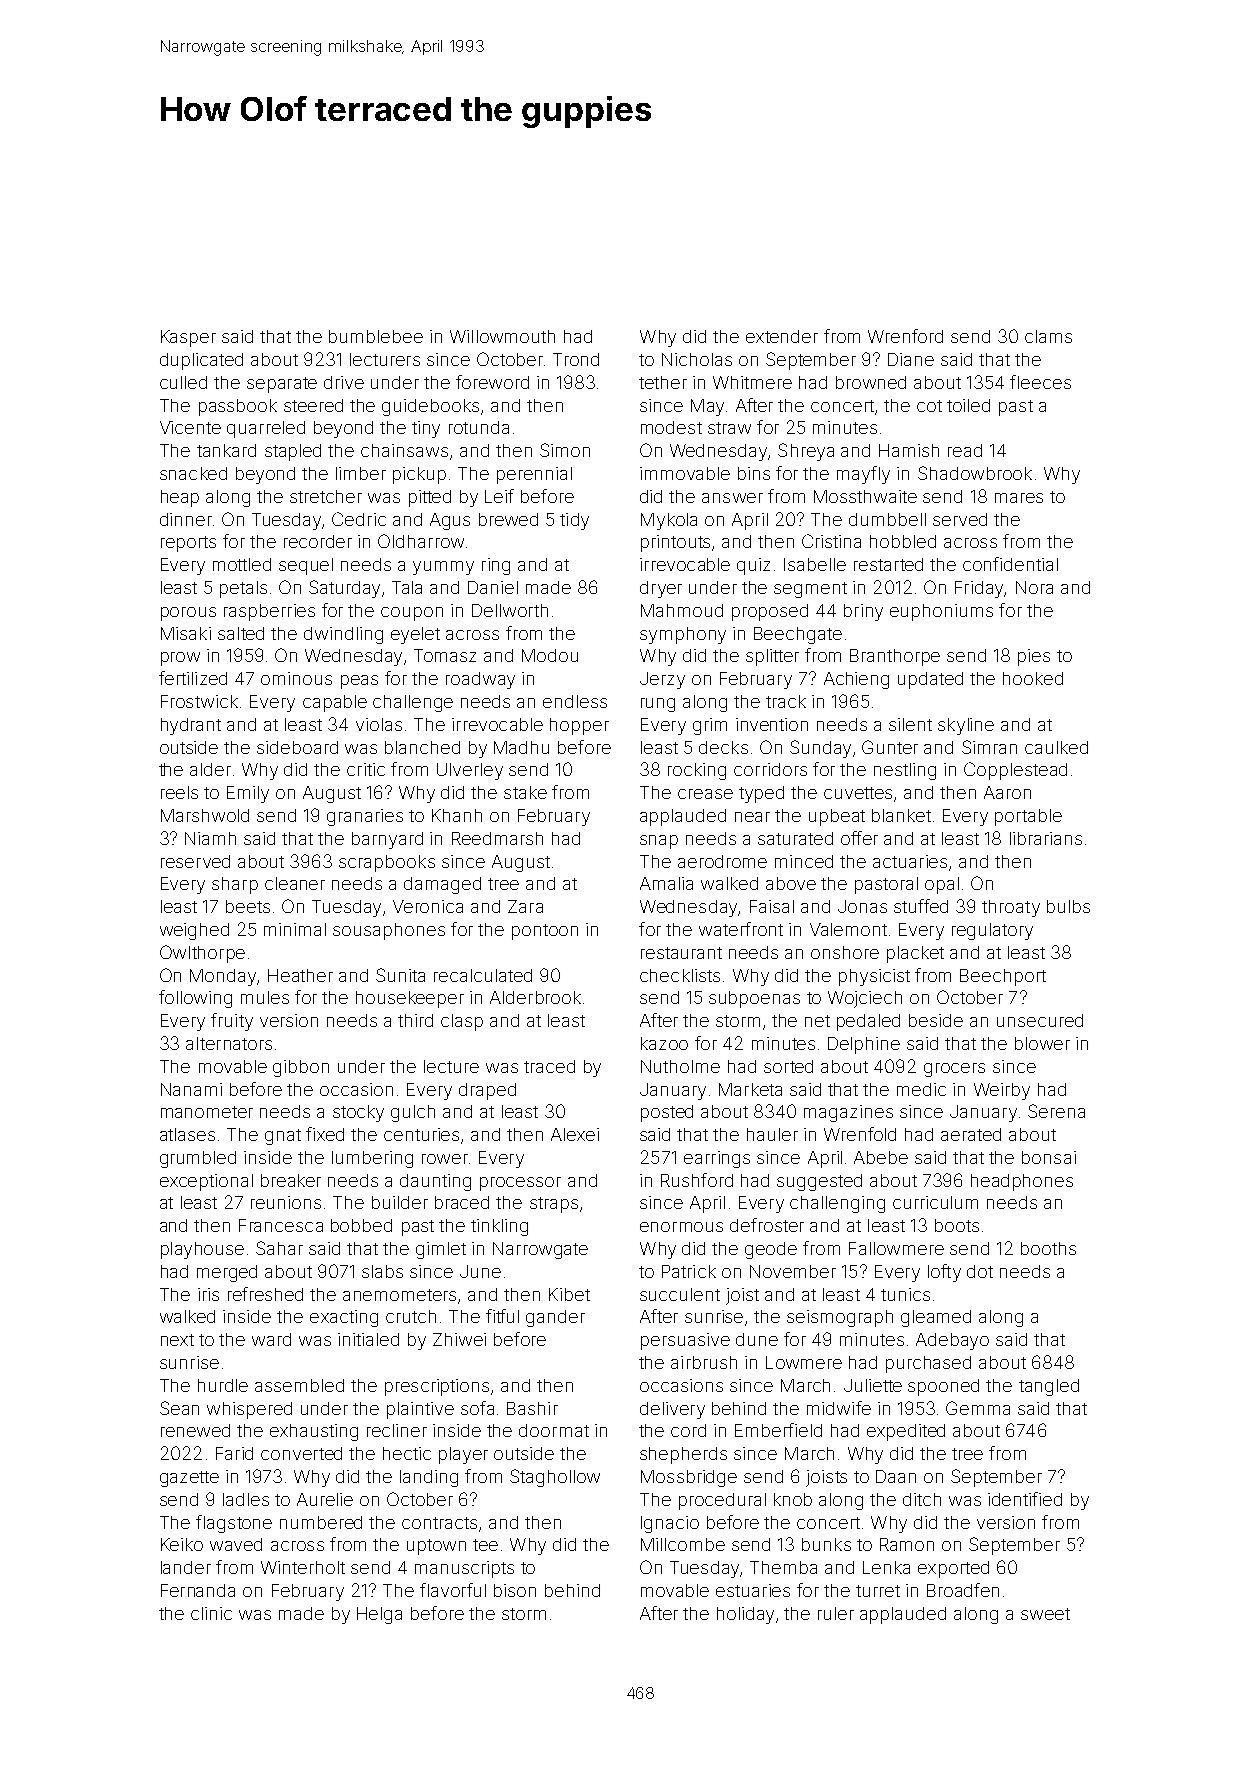 This image has height=1769, width=1251. Describe the element at coordinates (659, 842) in the image. I see `snap` at that location.
